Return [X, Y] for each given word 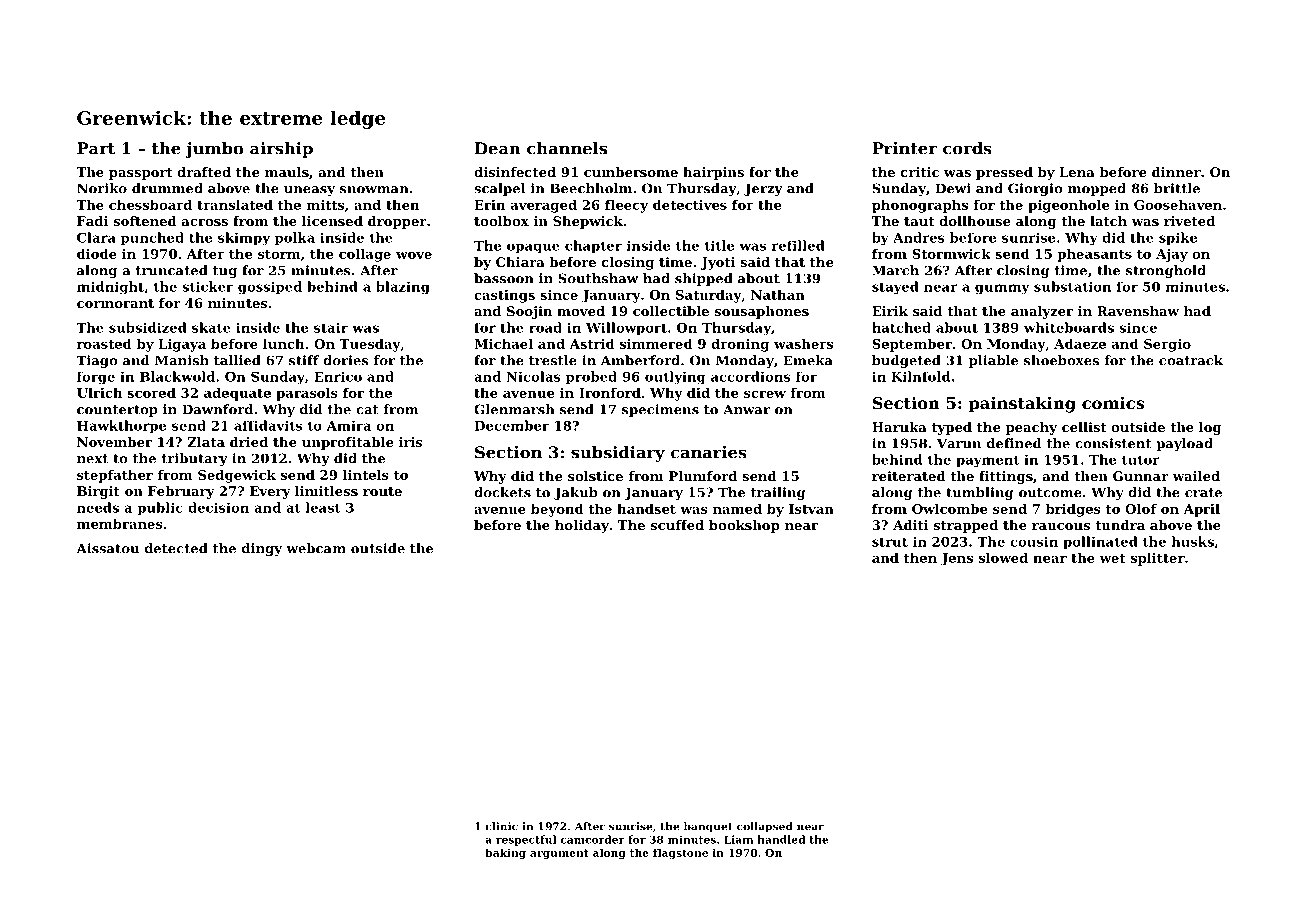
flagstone [680, 853]
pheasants [1094, 255]
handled [781, 839]
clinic [501, 826]
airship [281, 150]
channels [567, 148]
